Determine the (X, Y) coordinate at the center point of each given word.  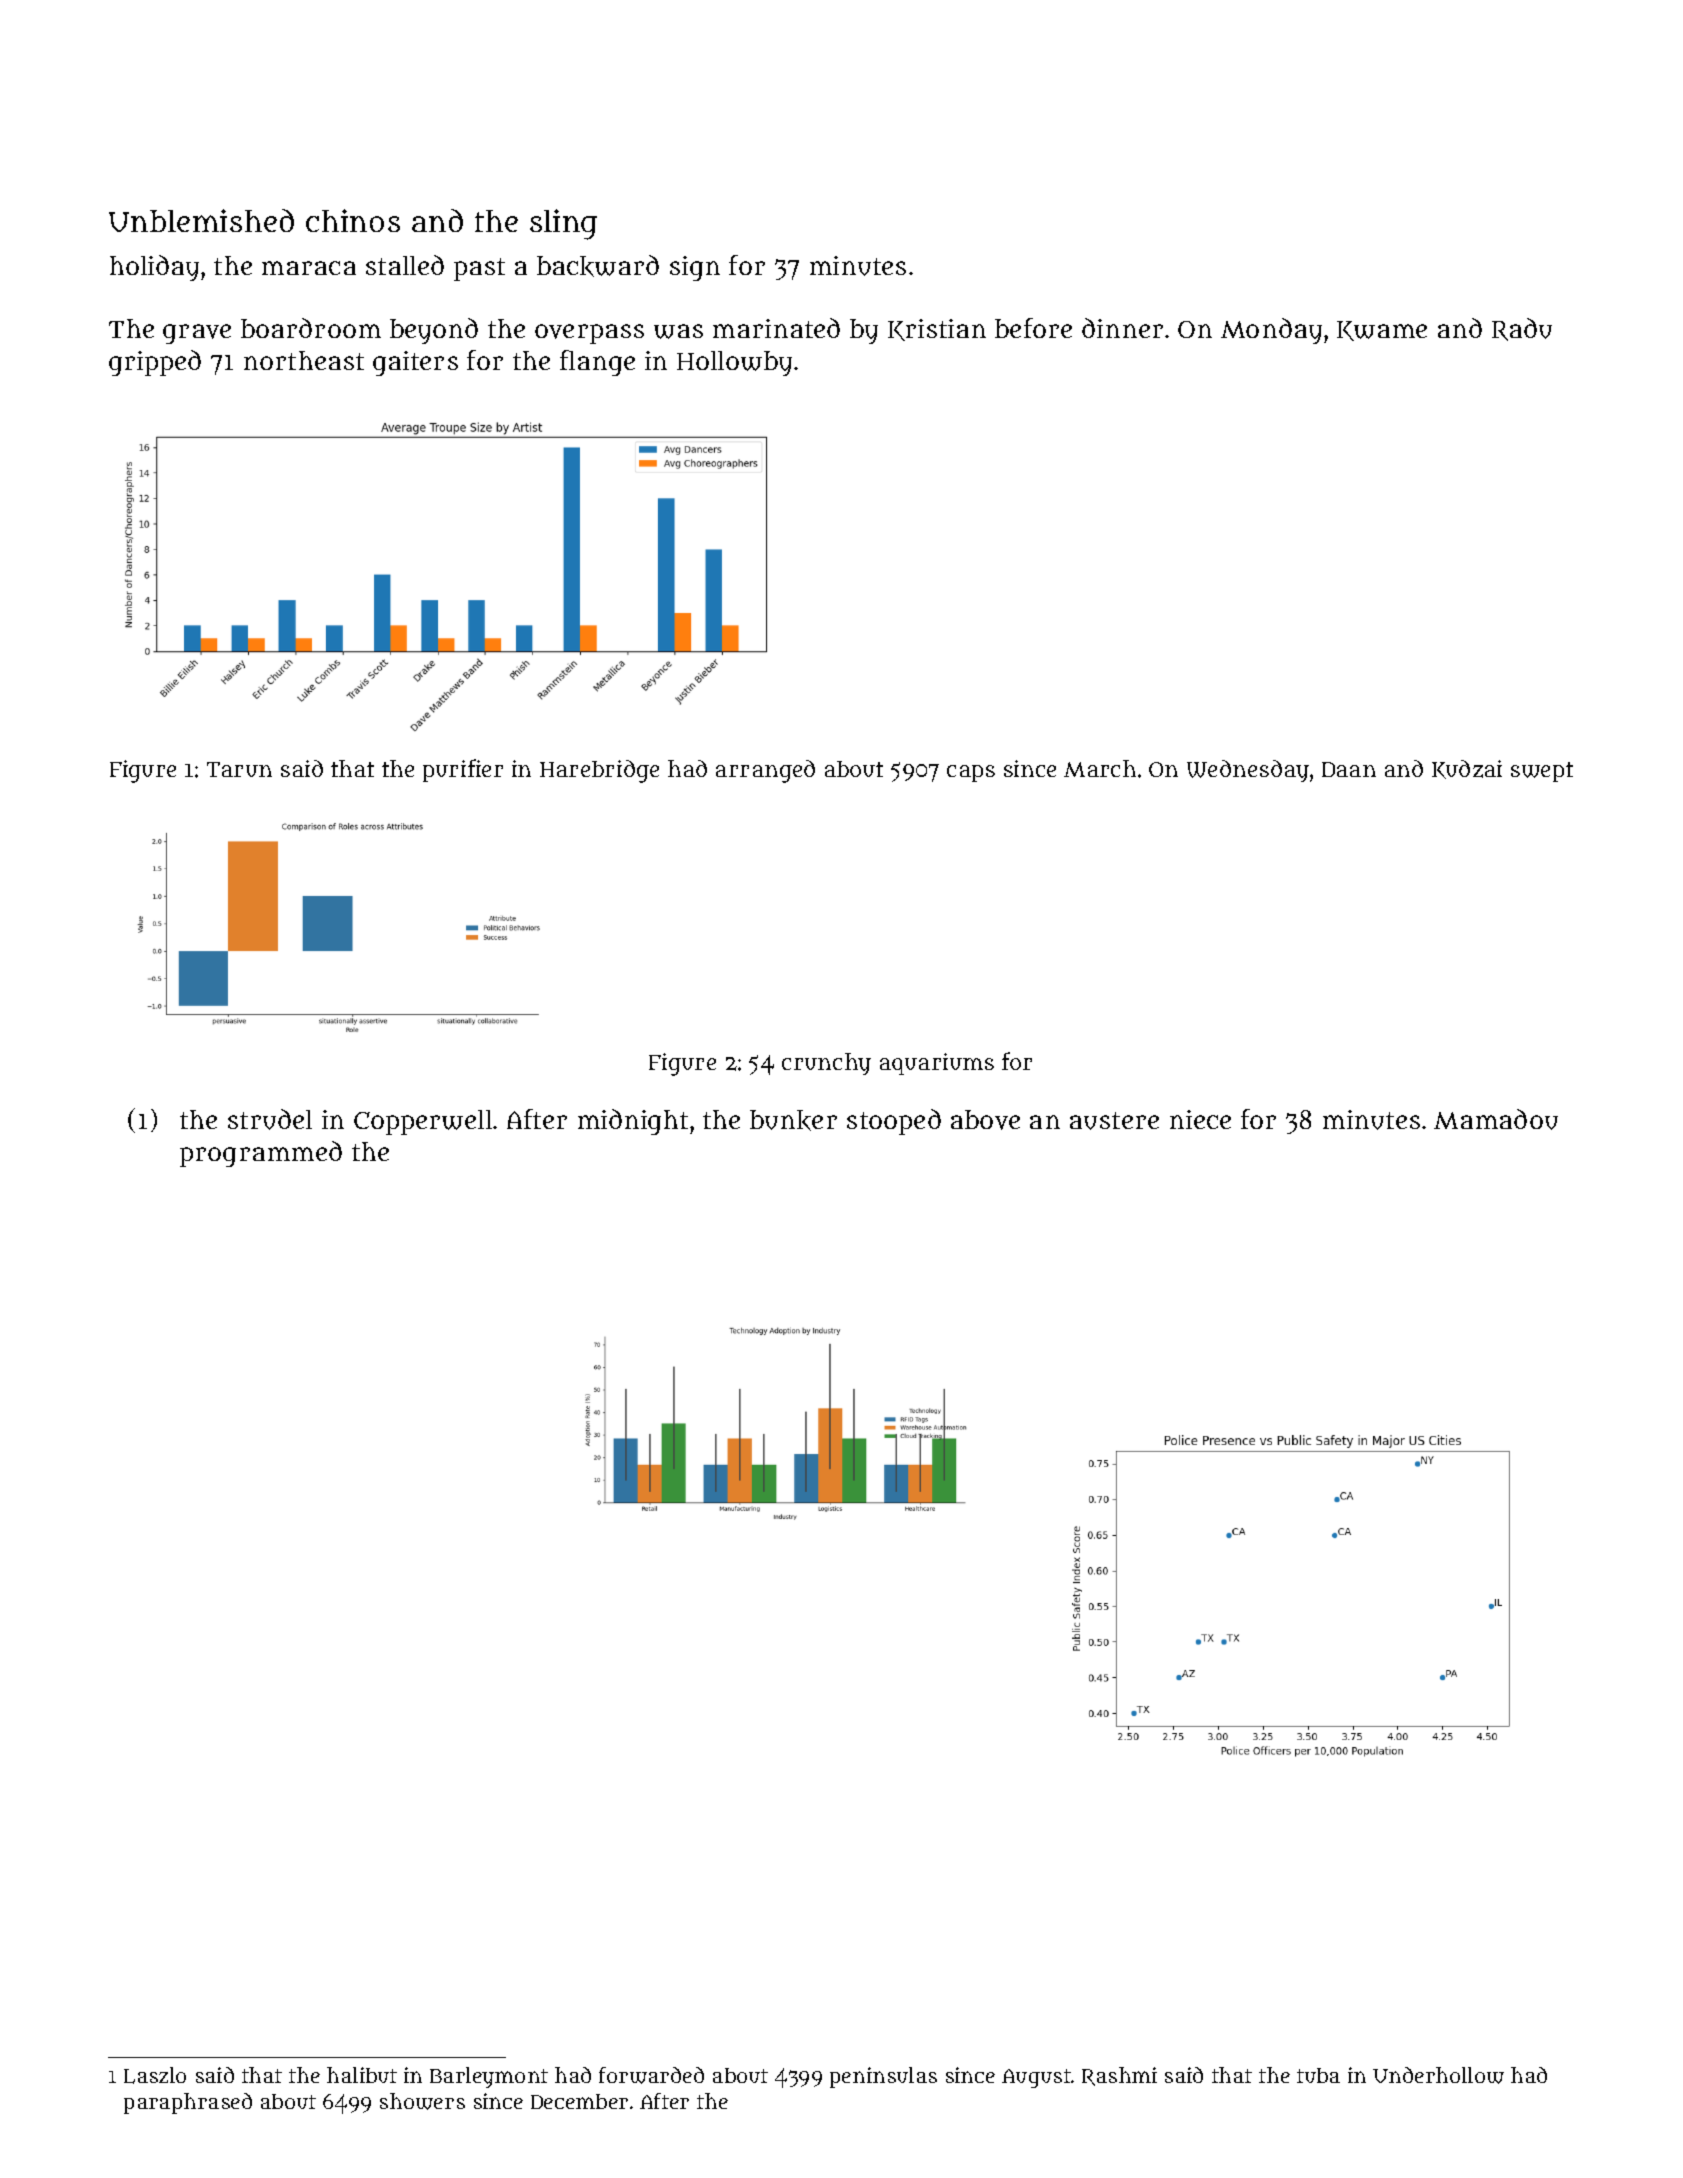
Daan (1349, 769)
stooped (894, 1122)
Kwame (1382, 331)
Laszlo (155, 2075)
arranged (765, 771)
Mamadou (1496, 1119)
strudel (270, 1119)
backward (598, 266)
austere (1114, 1121)
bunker (793, 1120)
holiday (154, 268)
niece (1200, 1119)
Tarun (239, 769)
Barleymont (489, 2077)
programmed (261, 1154)
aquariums (937, 1064)
